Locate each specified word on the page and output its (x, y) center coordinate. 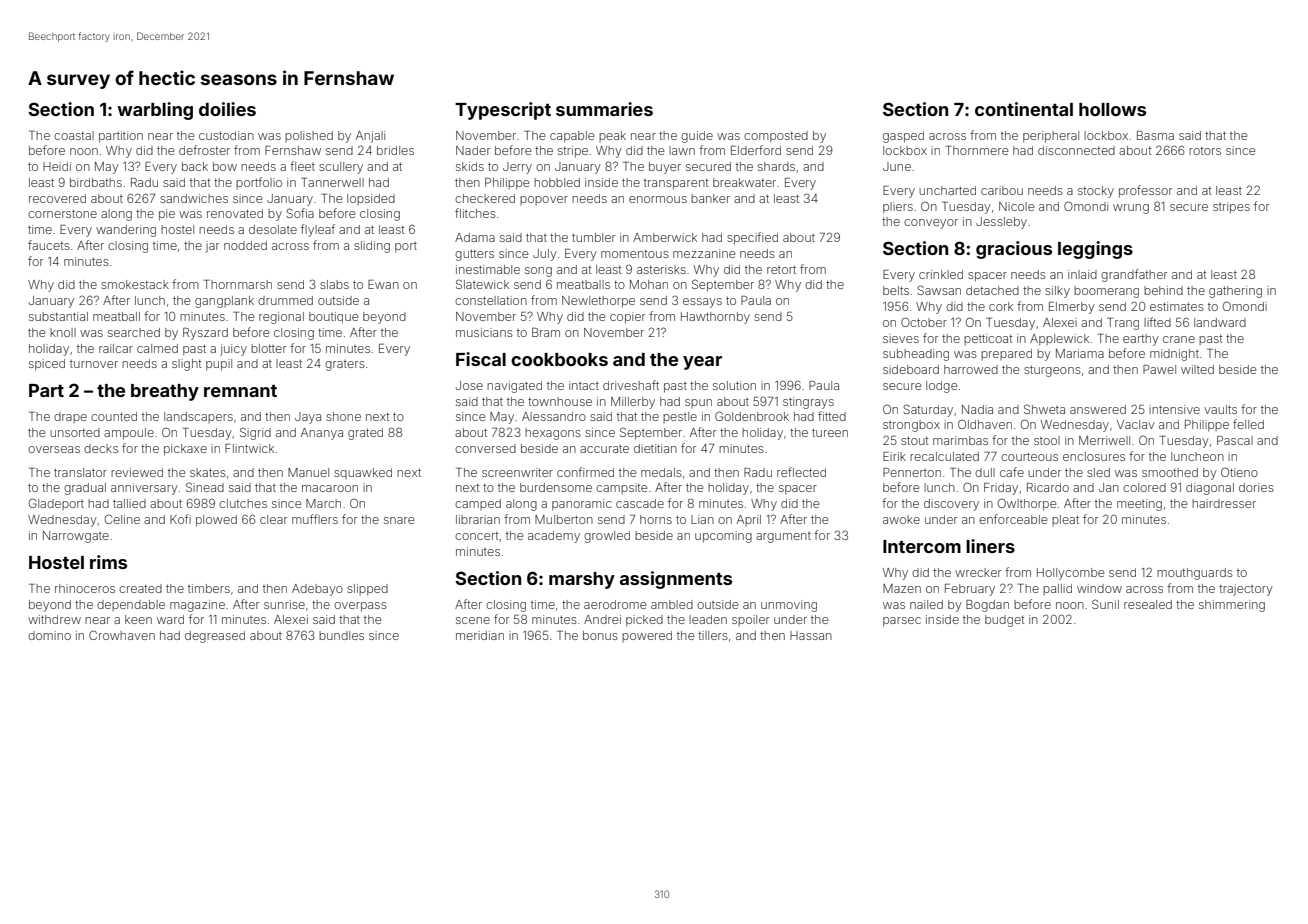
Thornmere (977, 150)
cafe (1012, 472)
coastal (74, 135)
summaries (604, 109)
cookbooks (559, 359)
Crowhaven (122, 635)
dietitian (655, 448)
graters (345, 365)
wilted (1197, 369)
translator (80, 472)
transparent (676, 184)
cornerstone (62, 213)
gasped (903, 137)
